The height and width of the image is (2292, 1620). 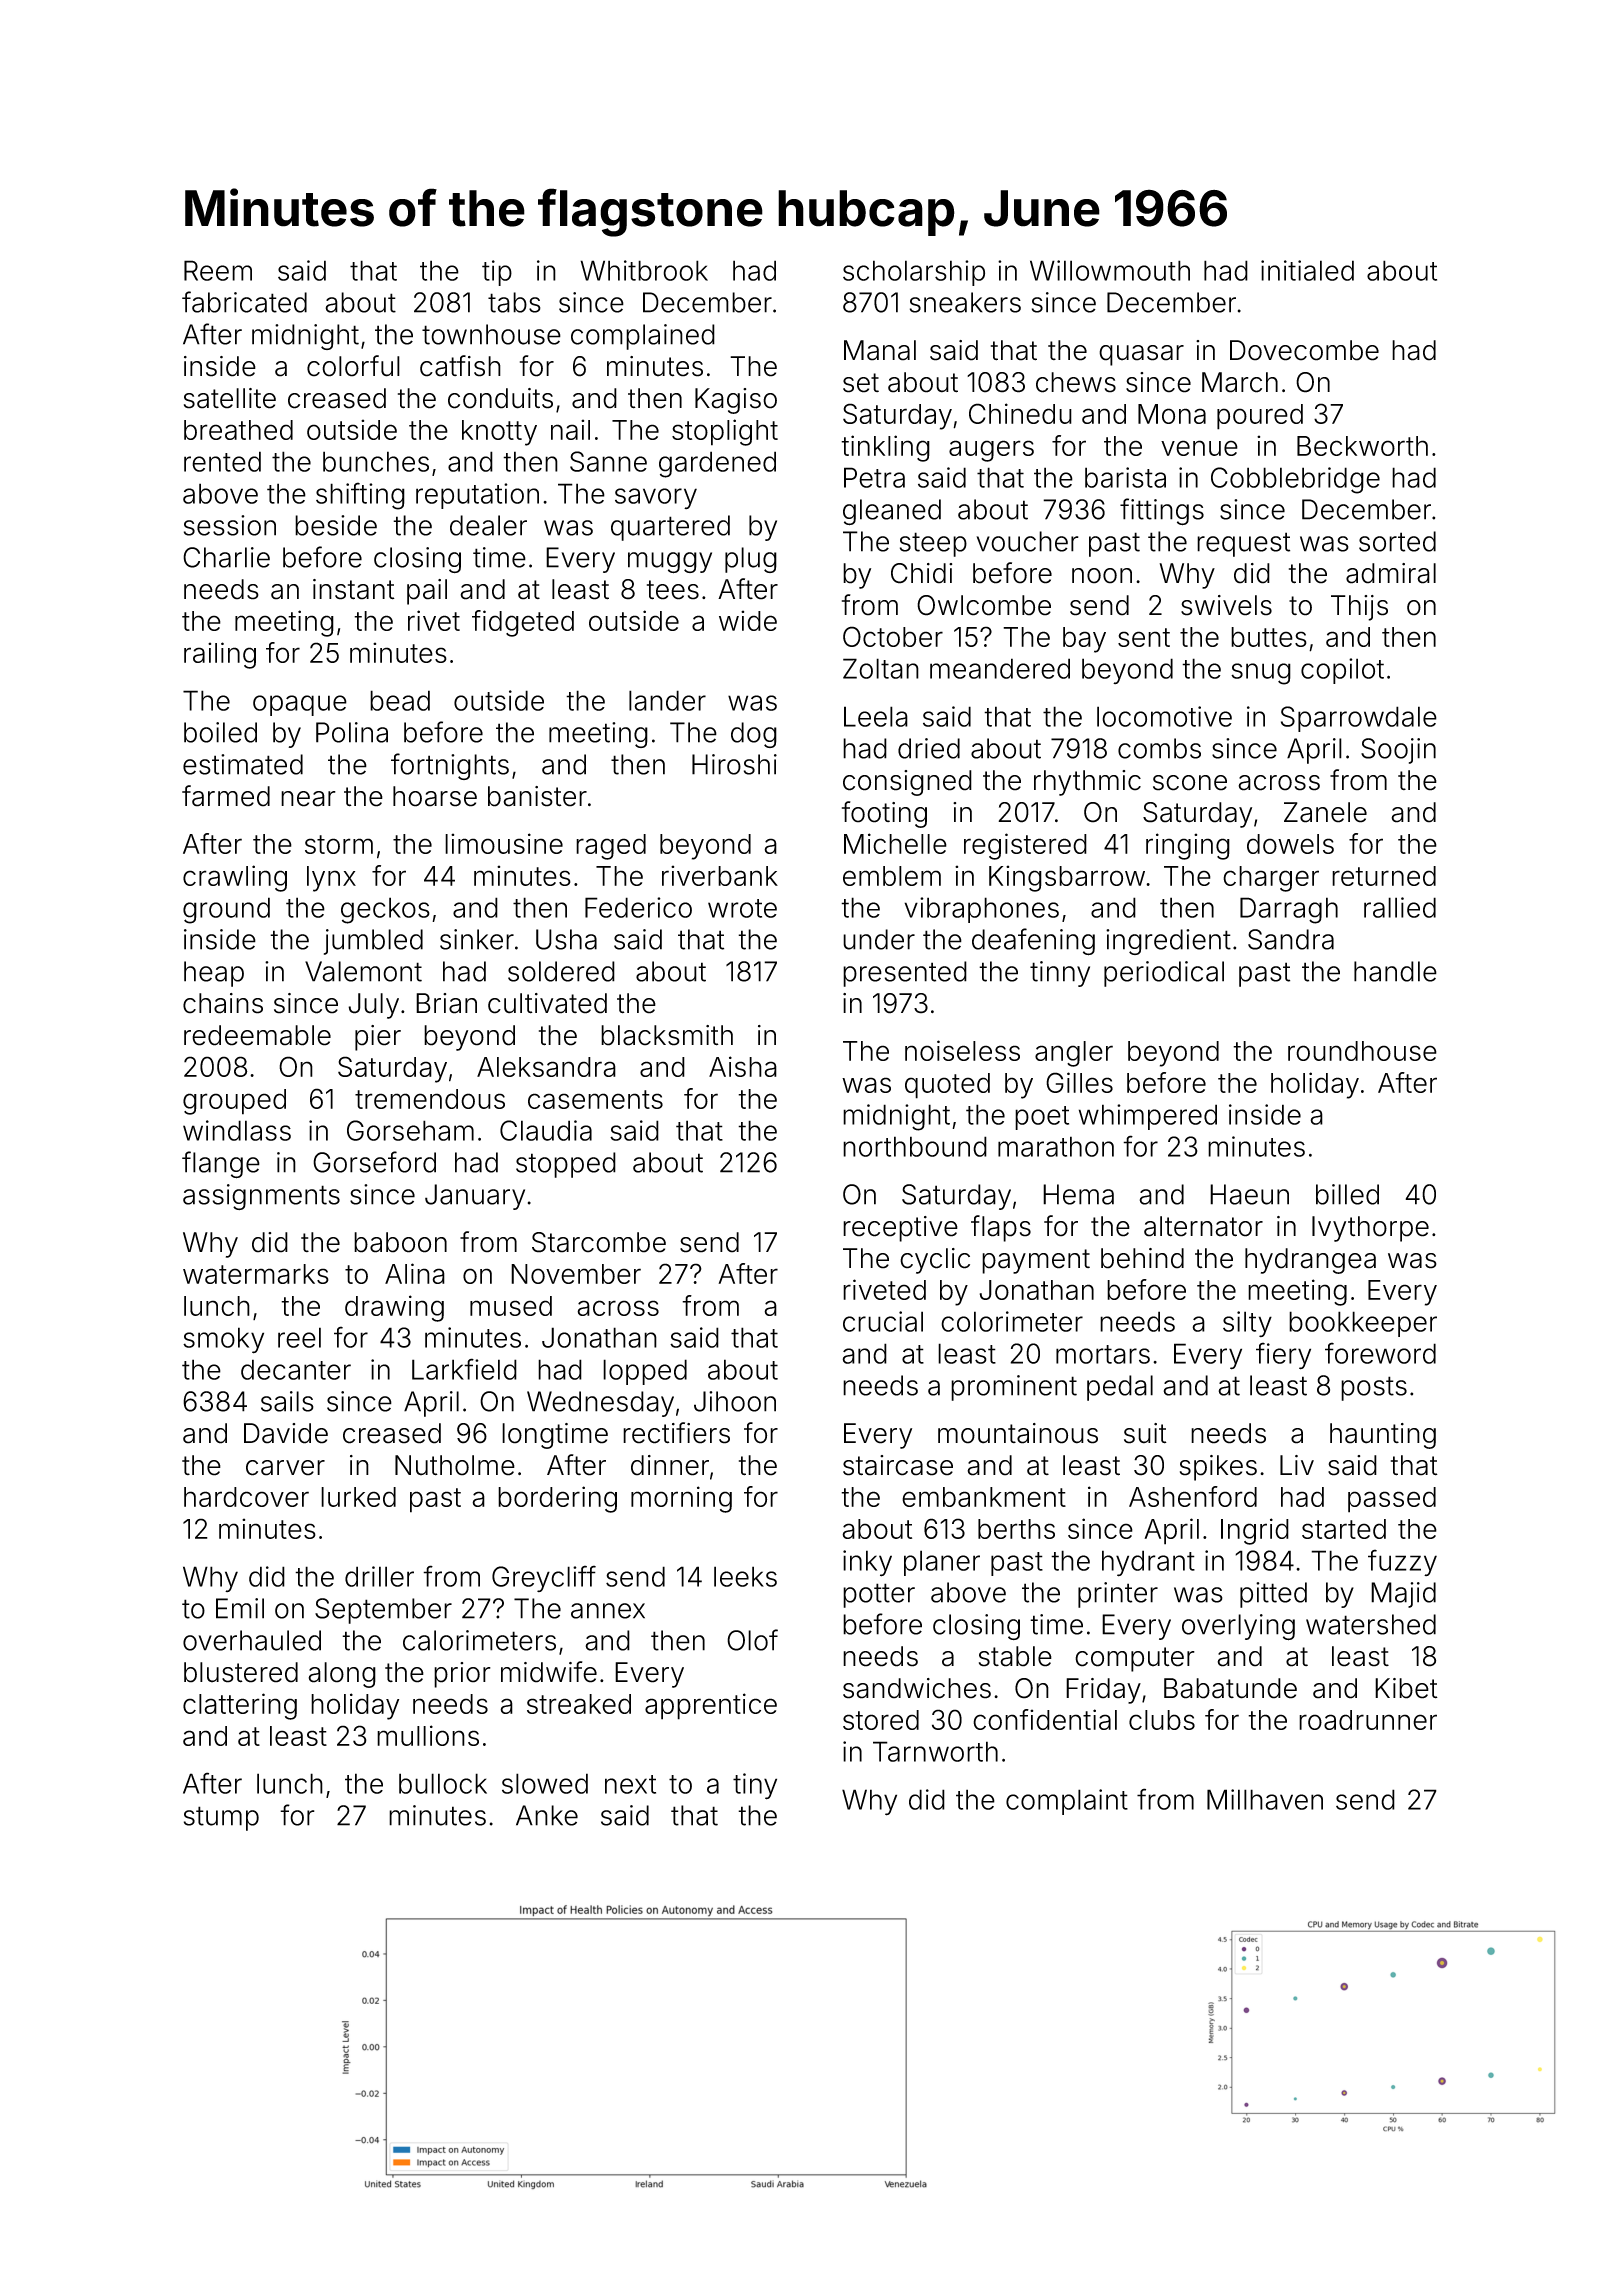 What do you see at coordinates (1359, 719) in the image?
I see `Sparrowdale` at bounding box center [1359, 719].
